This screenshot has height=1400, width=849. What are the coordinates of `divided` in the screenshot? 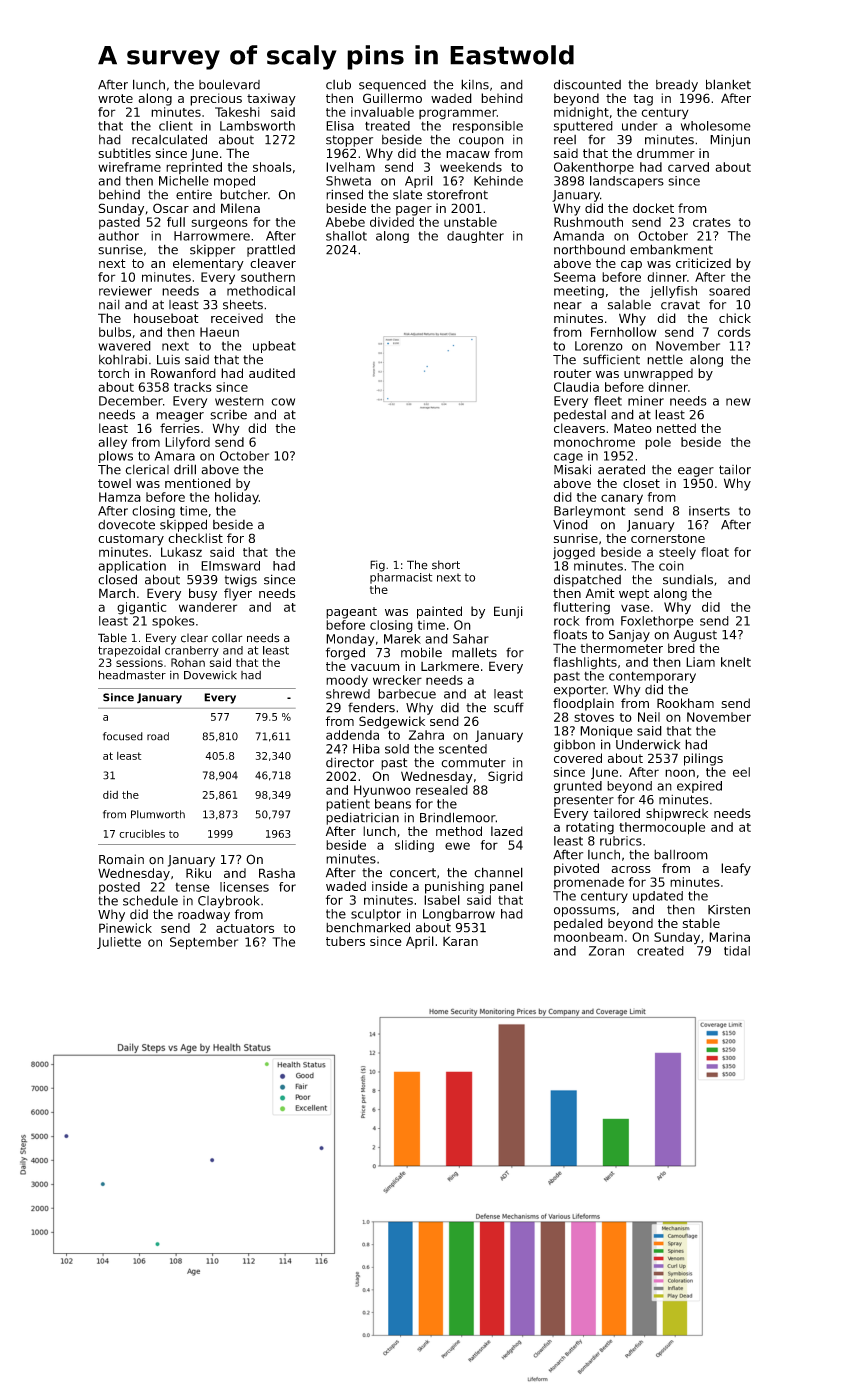 It's located at (392, 222).
